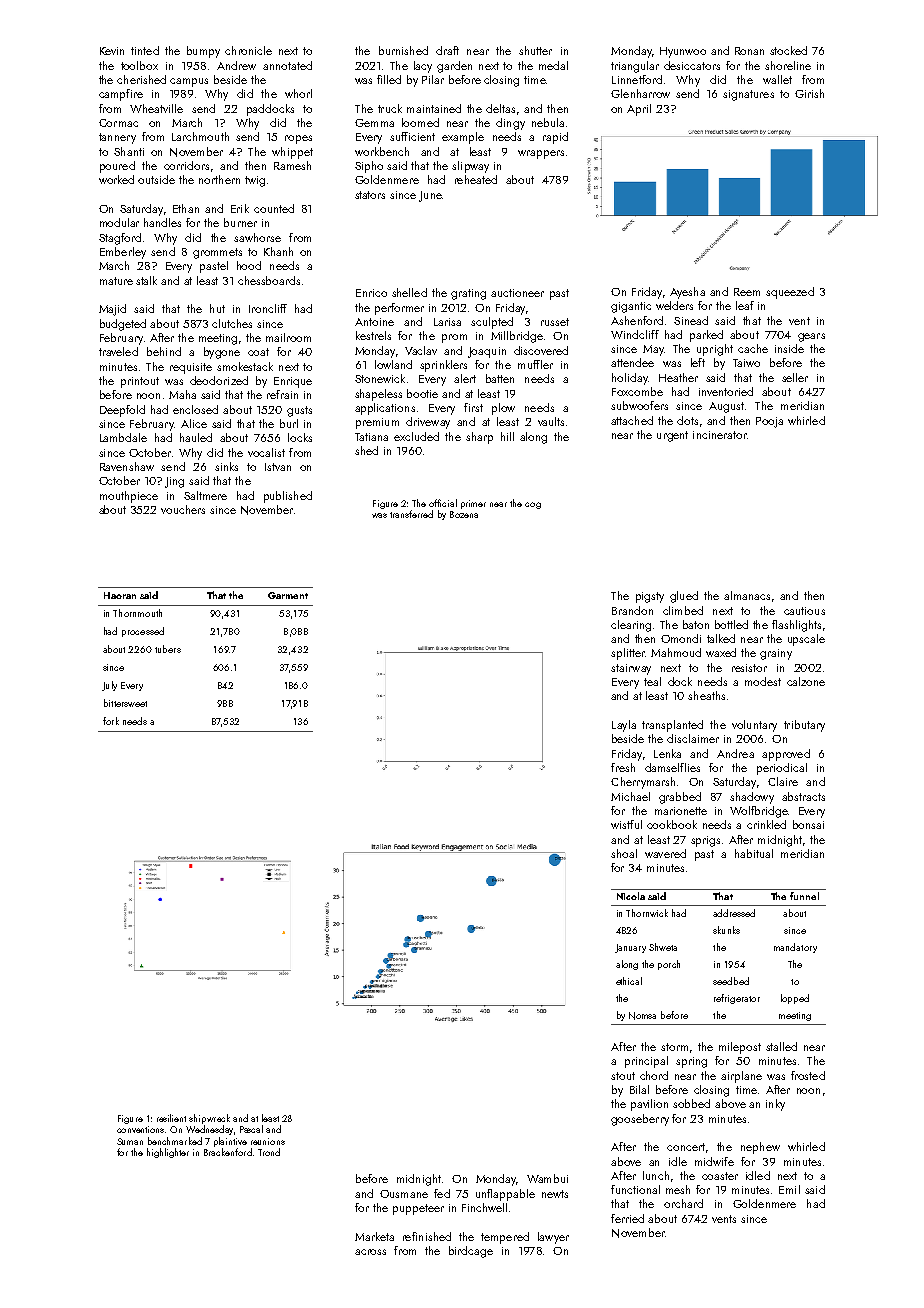 This screenshot has height=1308, width=924. I want to click on stocked, so click(788, 50).
